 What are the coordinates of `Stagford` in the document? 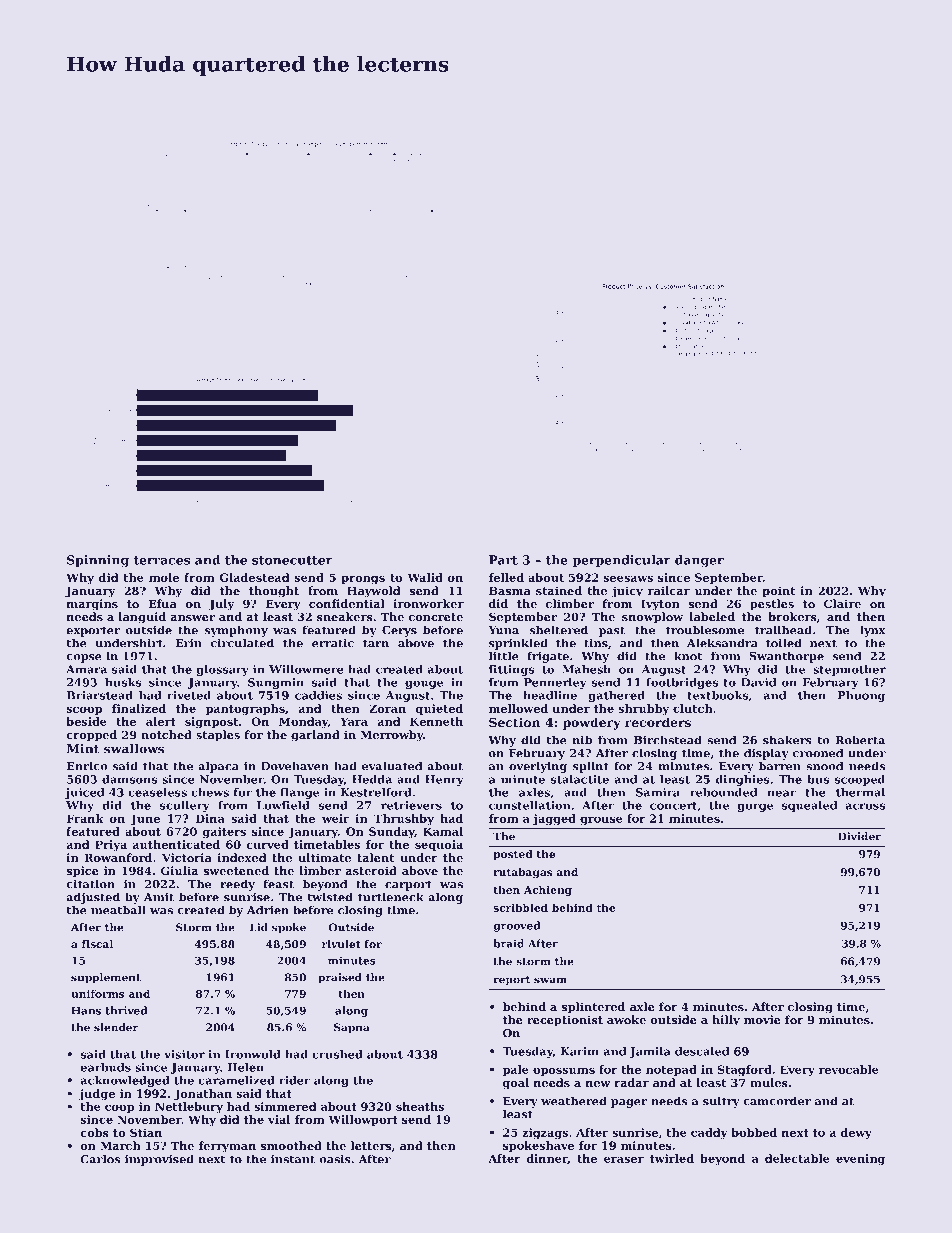 It's located at (745, 1070).
